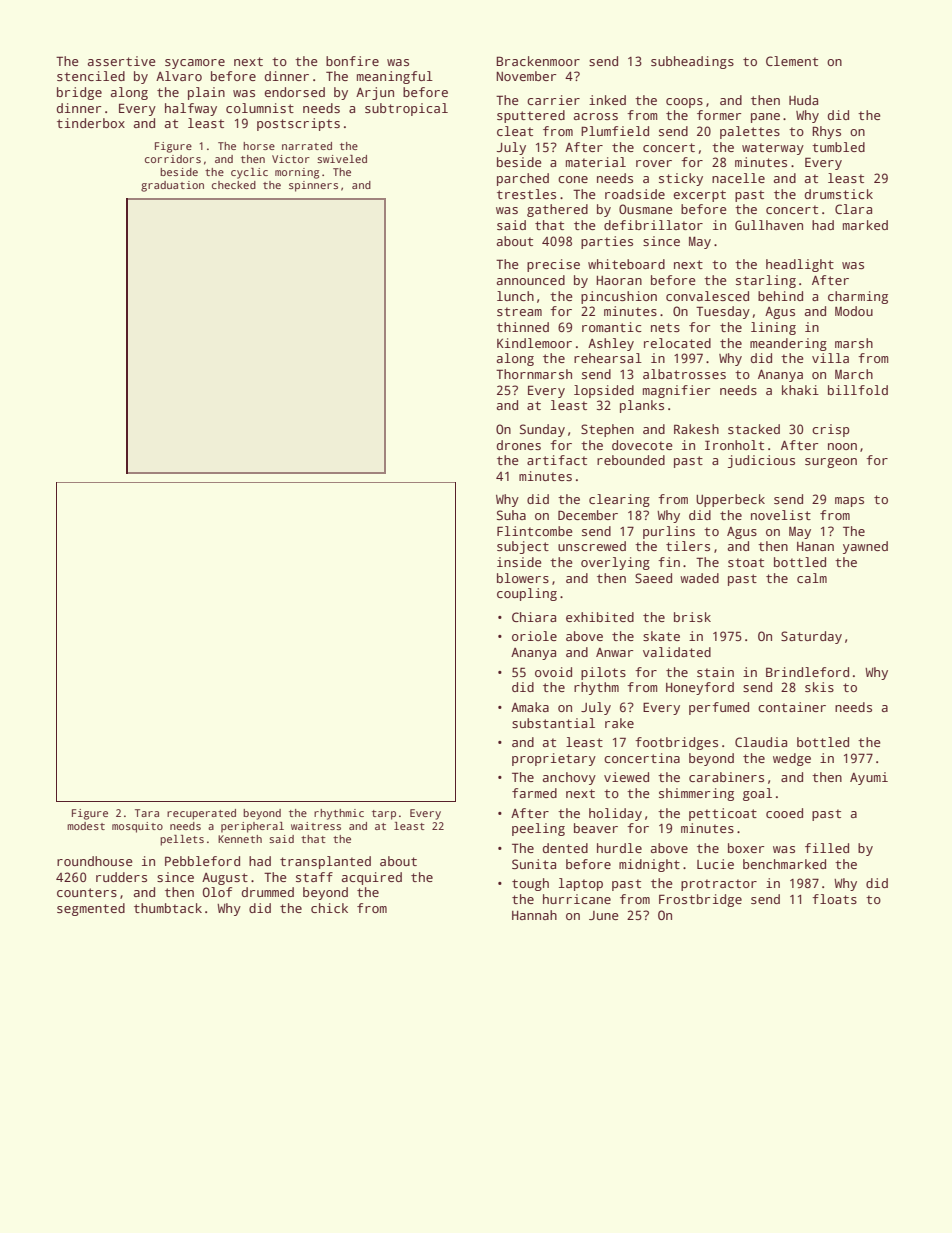 The width and height of the page is (952, 1233). What do you see at coordinates (534, 915) in the page?
I see `Hannah` at bounding box center [534, 915].
